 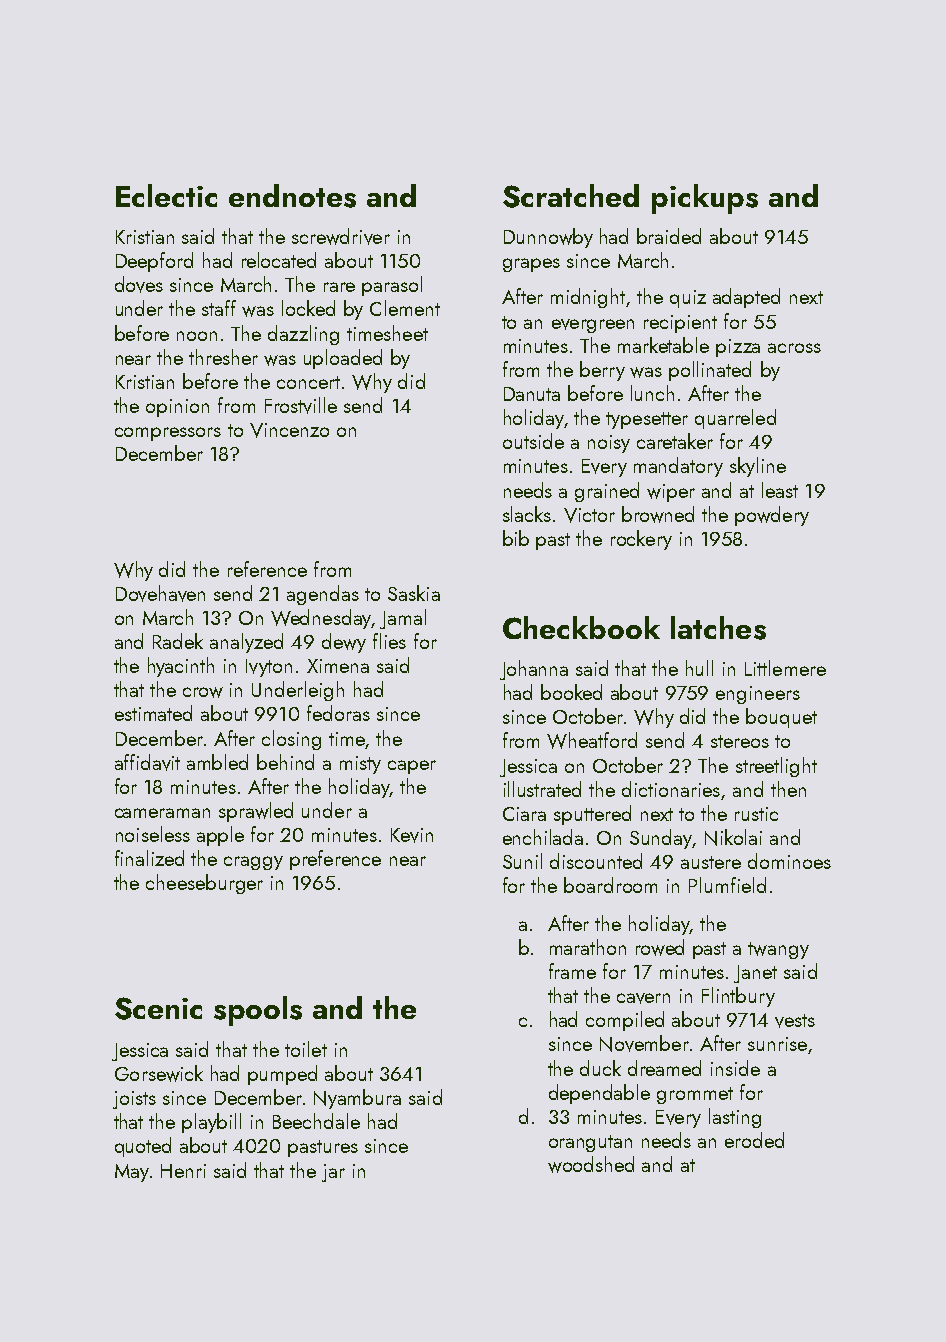 What do you see at coordinates (256, 812) in the page?
I see `sprawled` at bounding box center [256, 812].
